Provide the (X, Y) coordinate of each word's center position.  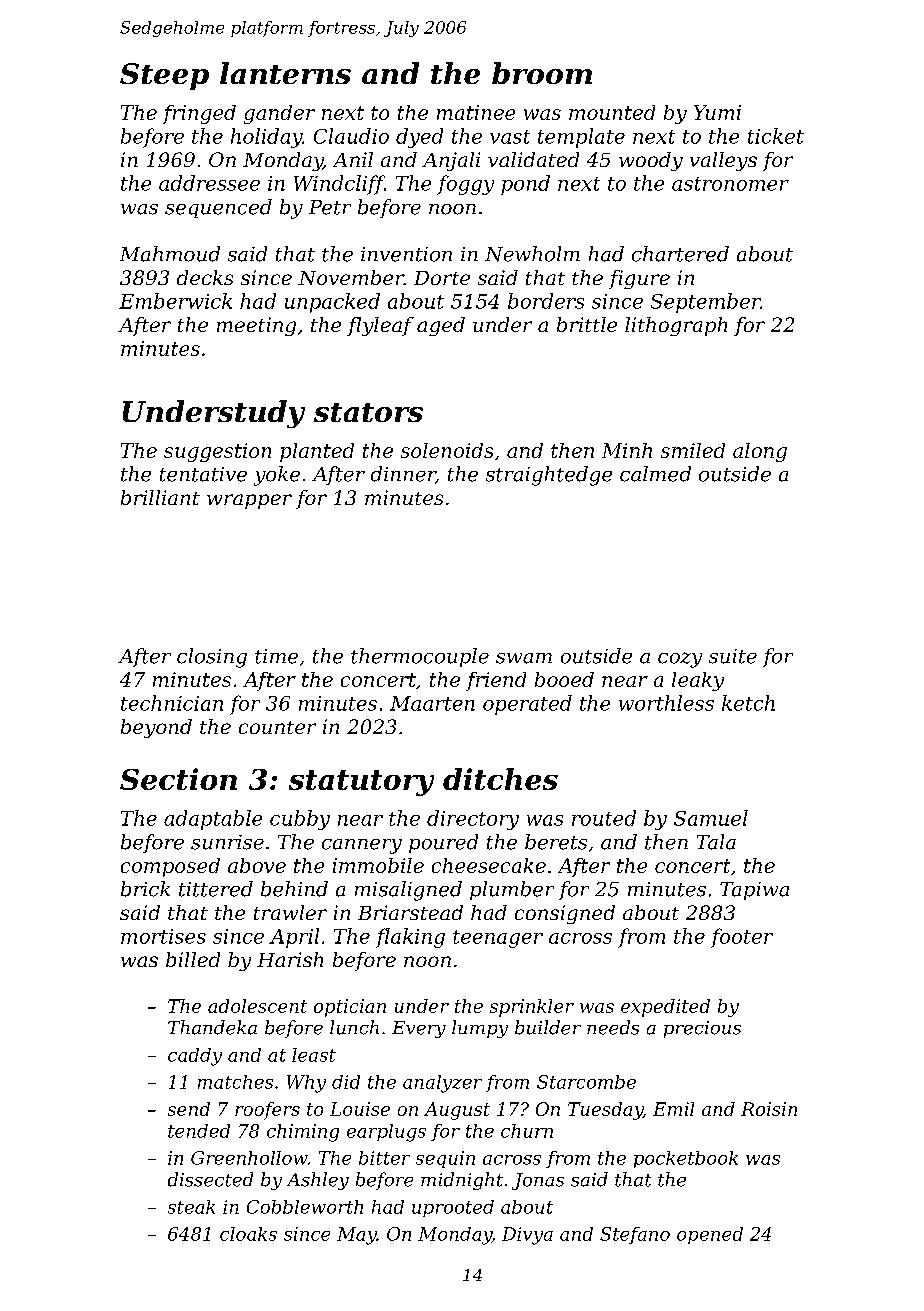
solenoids (447, 450)
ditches (500, 779)
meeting (256, 326)
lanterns (285, 73)
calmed (655, 474)
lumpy (480, 1029)
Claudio (351, 136)
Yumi (717, 112)
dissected (210, 1179)
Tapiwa (754, 891)
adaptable (213, 820)
